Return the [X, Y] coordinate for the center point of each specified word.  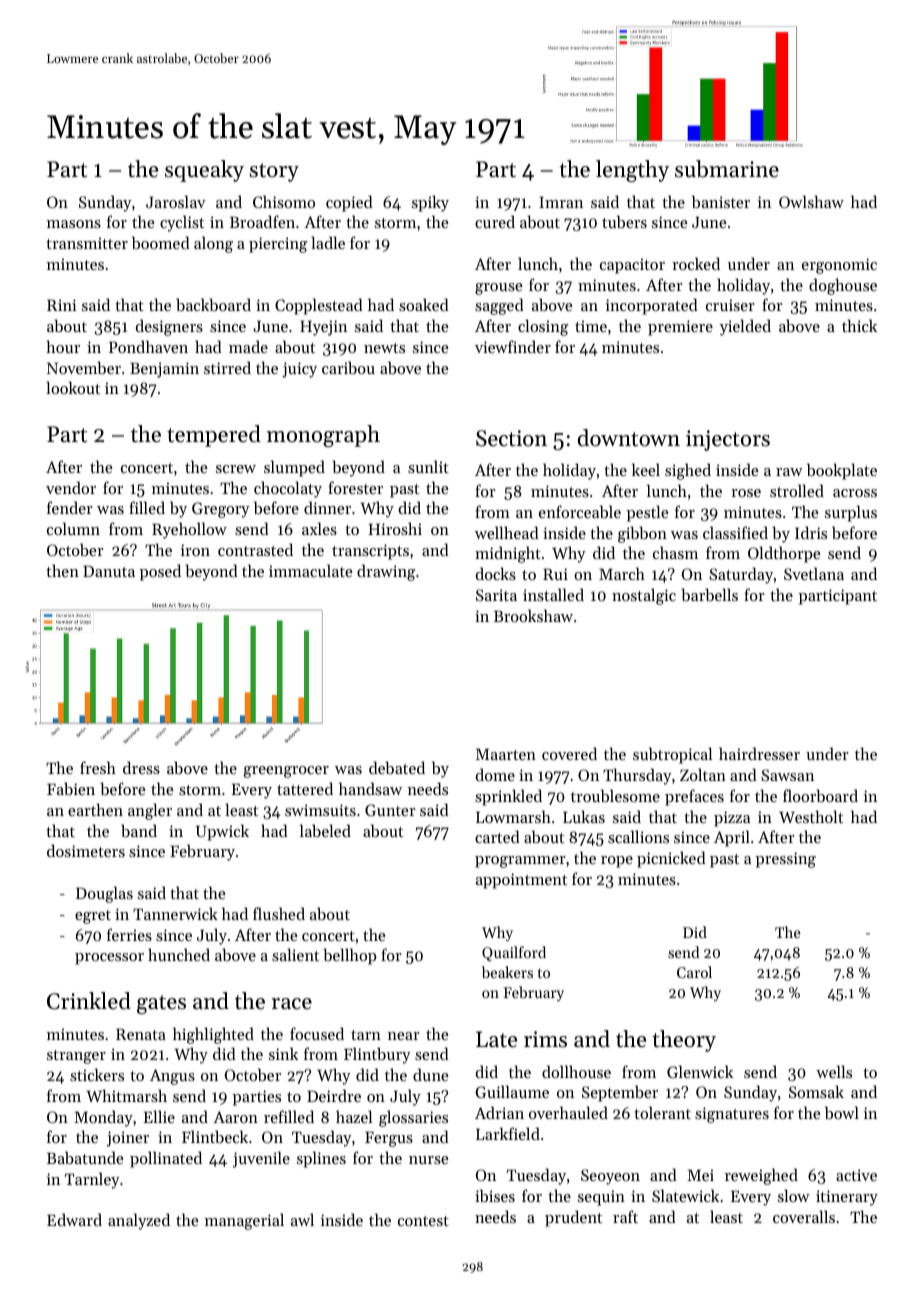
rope [617, 862]
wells [834, 1071]
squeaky [204, 171]
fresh [98, 767]
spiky [430, 203]
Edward [74, 1219]
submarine [727, 169]
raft [625, 1216]
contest [423, 1221]
